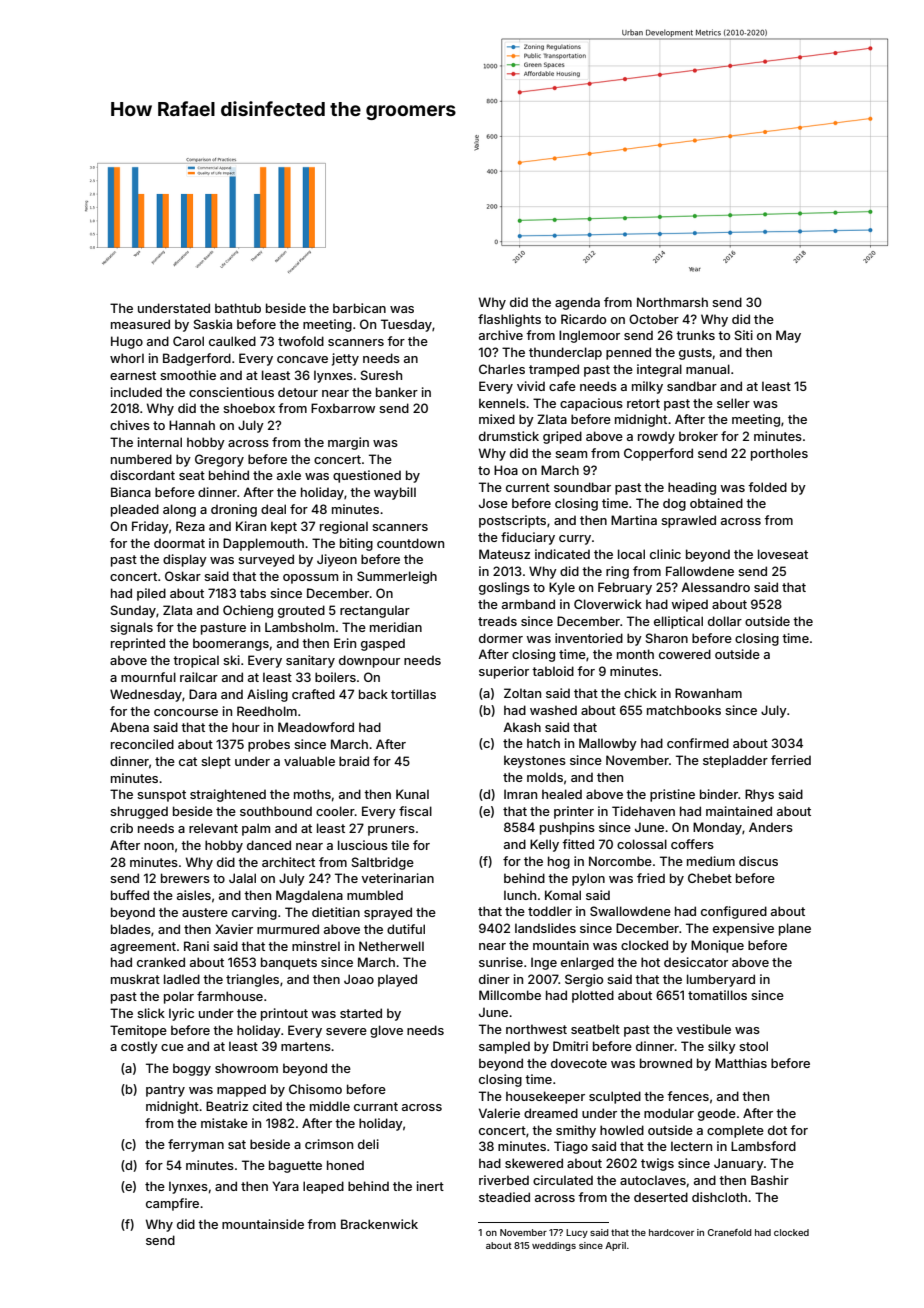 The width and height of the image is (924, 1308). I want to click on dormer, so click(501, 638).
